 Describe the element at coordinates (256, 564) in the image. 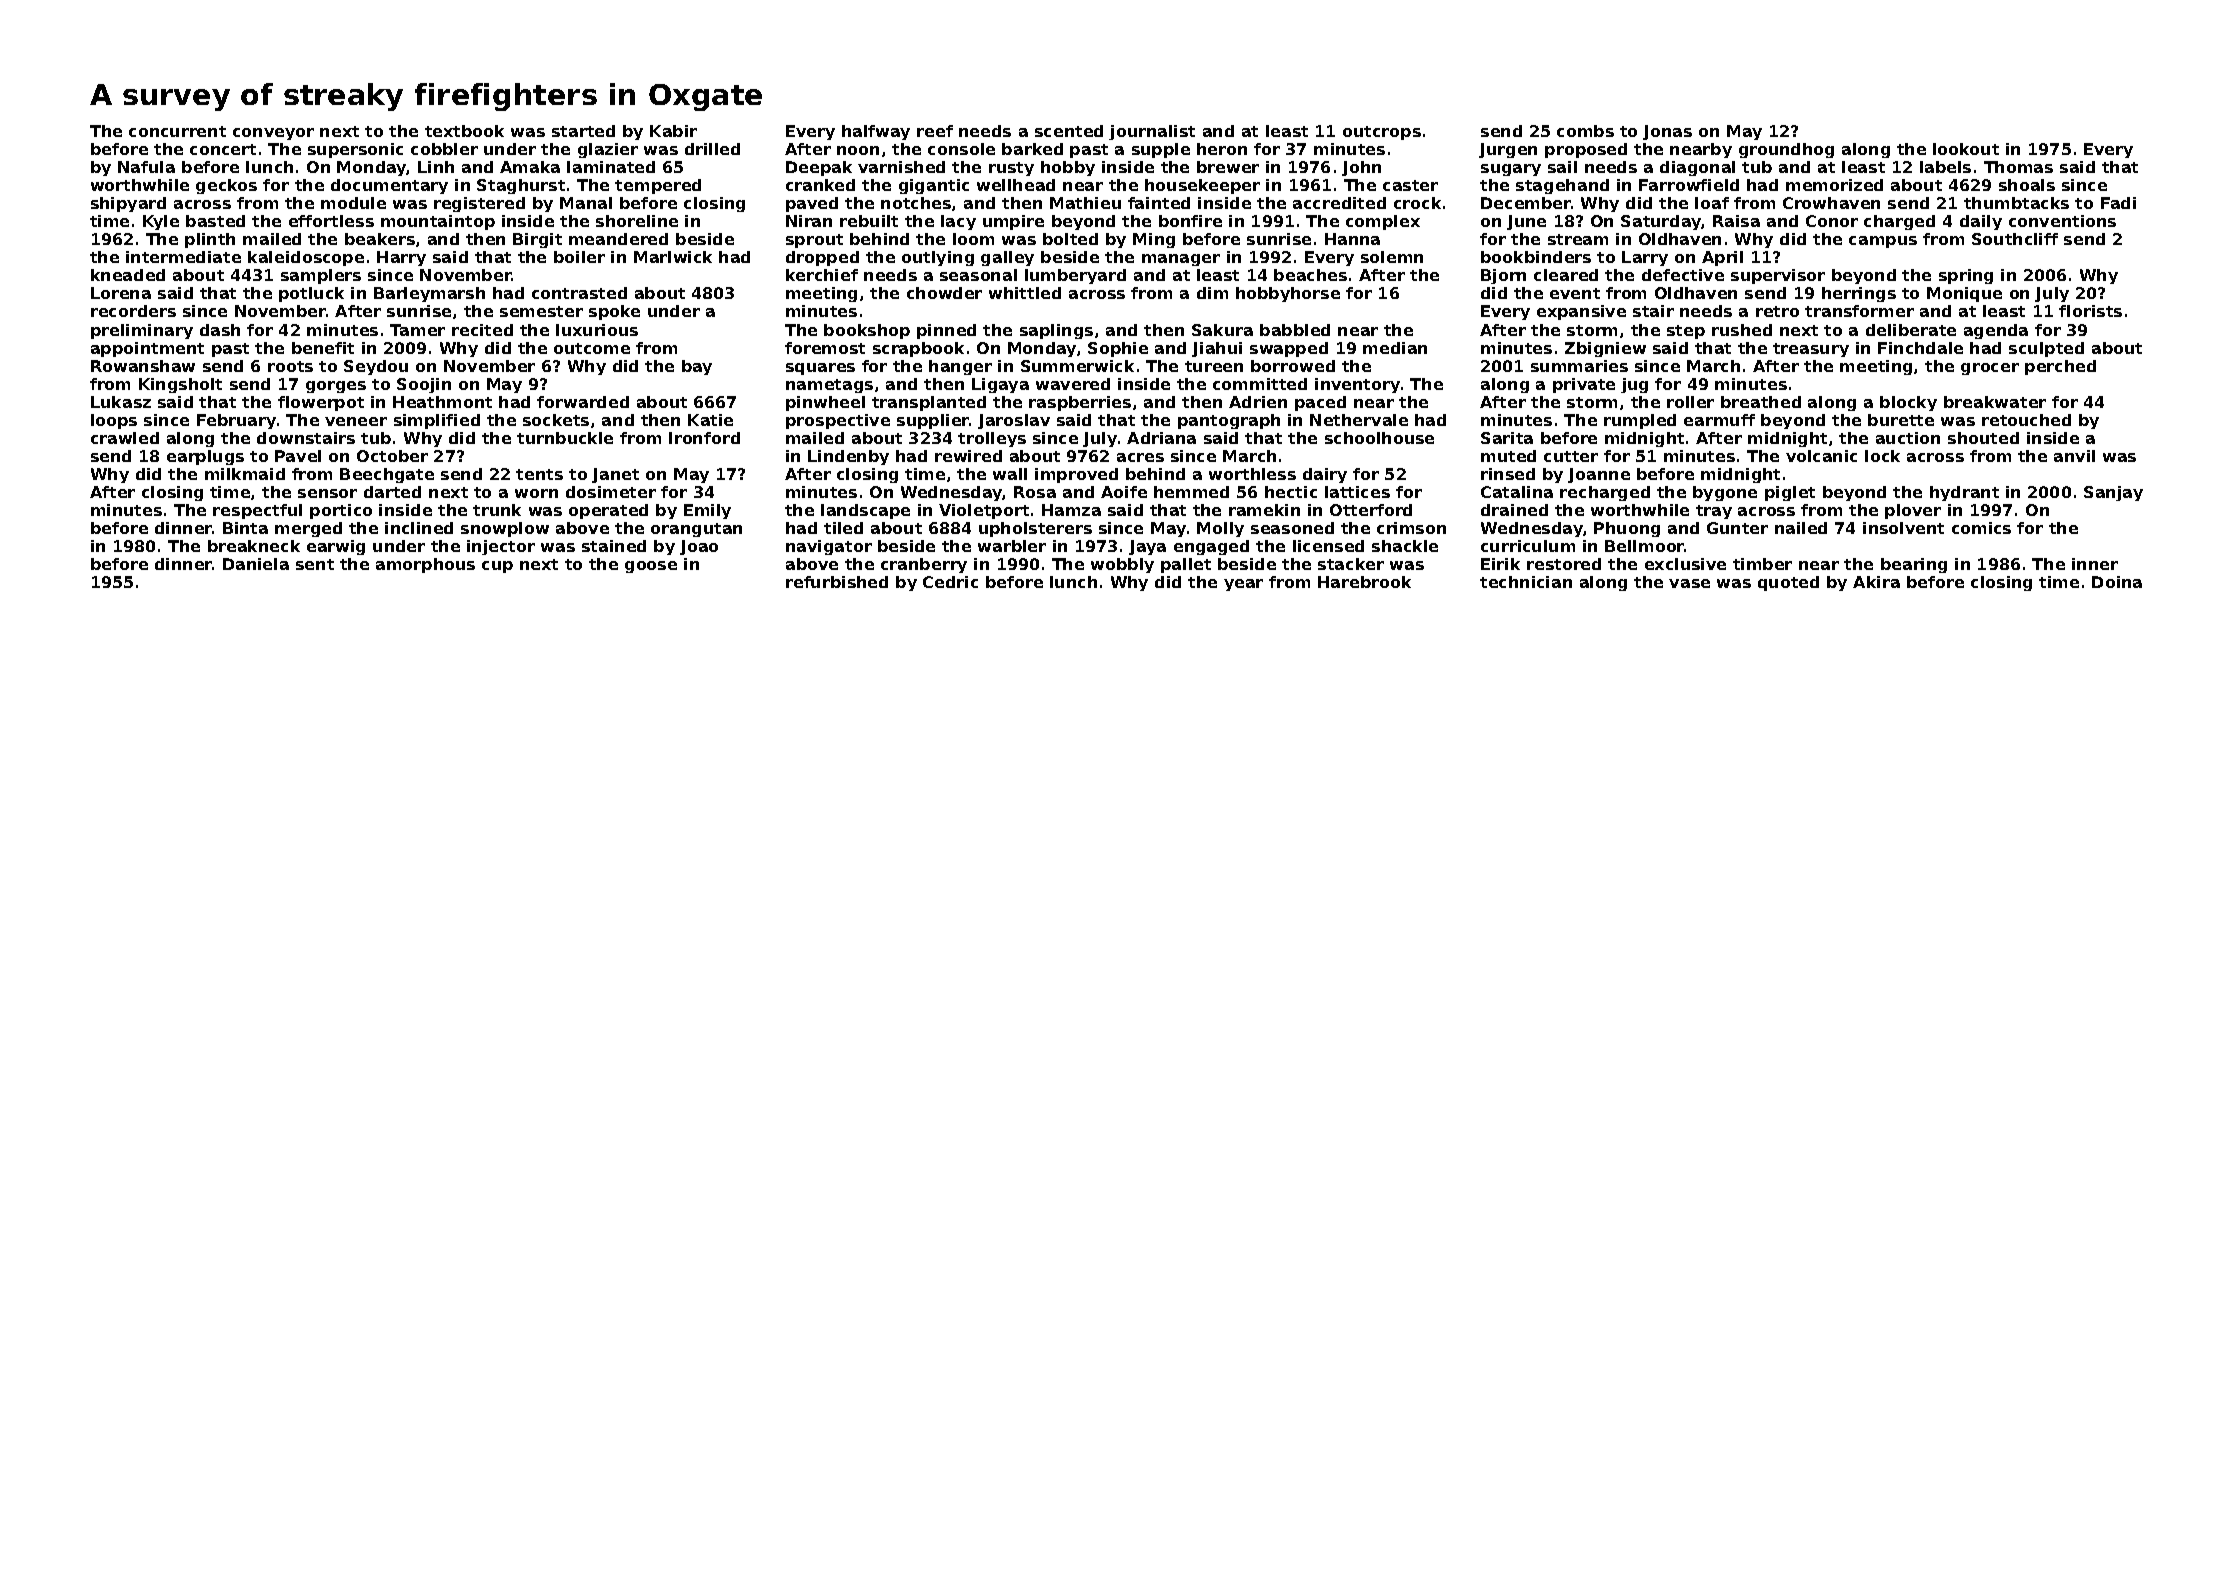

I see `Daniela` at that location.
